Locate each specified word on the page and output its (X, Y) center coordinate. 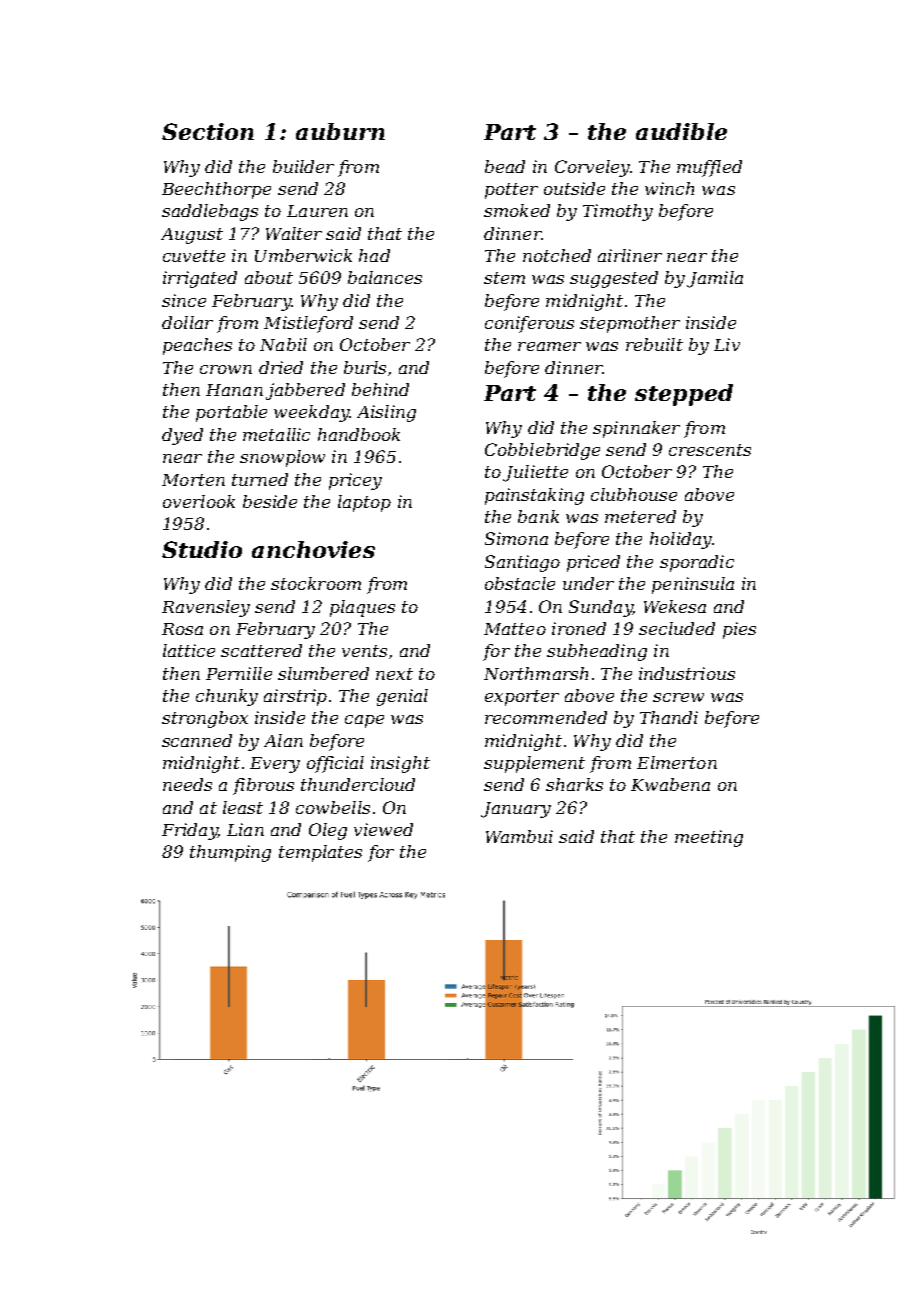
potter (511, 191)
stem (504, 278)
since (184, 300)
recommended (546, 717)
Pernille (239, 673)
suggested (614, 279)
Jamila (715, 279)
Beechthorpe (216, 190)
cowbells (333, 807)
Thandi (669, 717)
